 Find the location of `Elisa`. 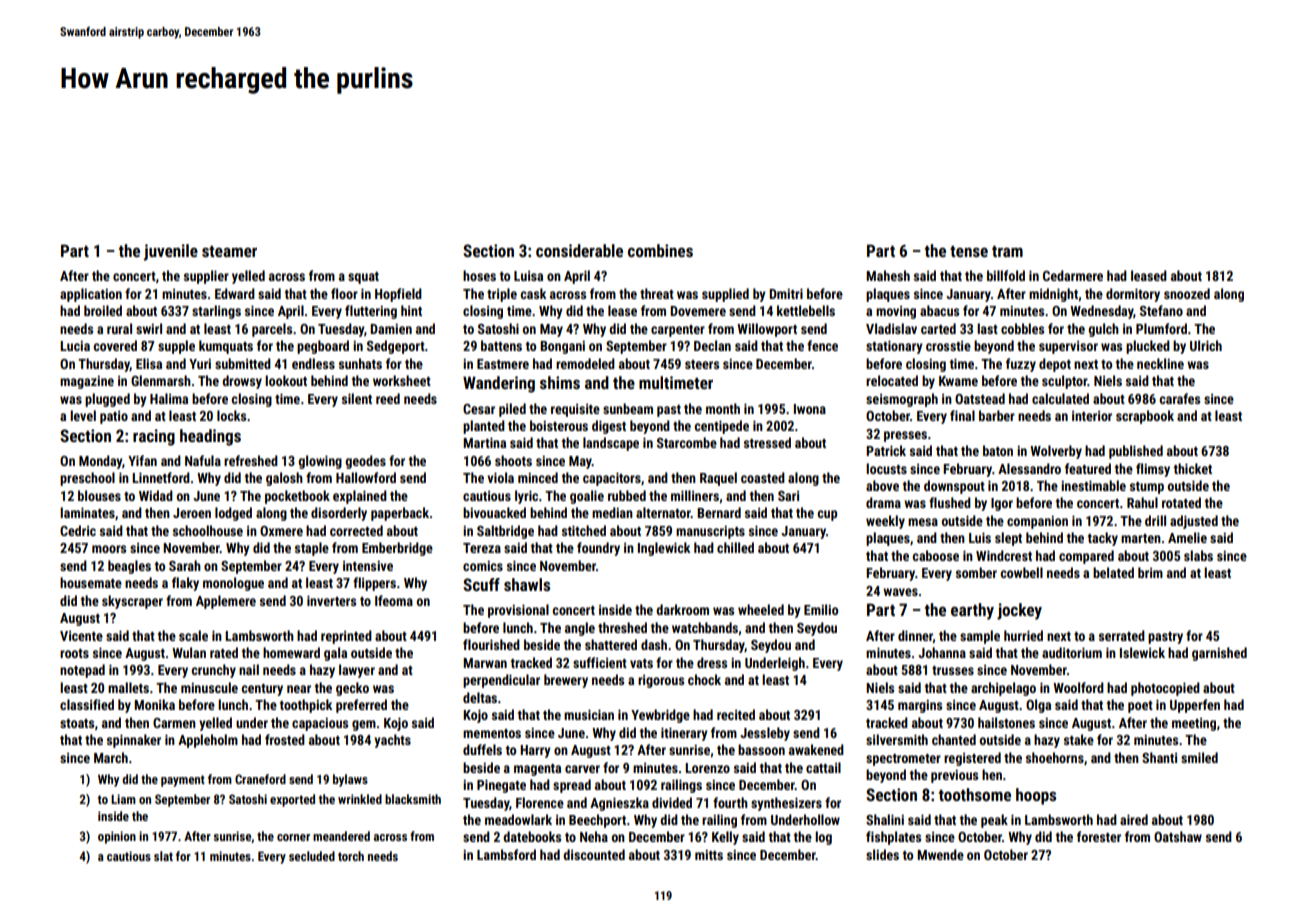

Elisa is located at coordinates (149, 363).
